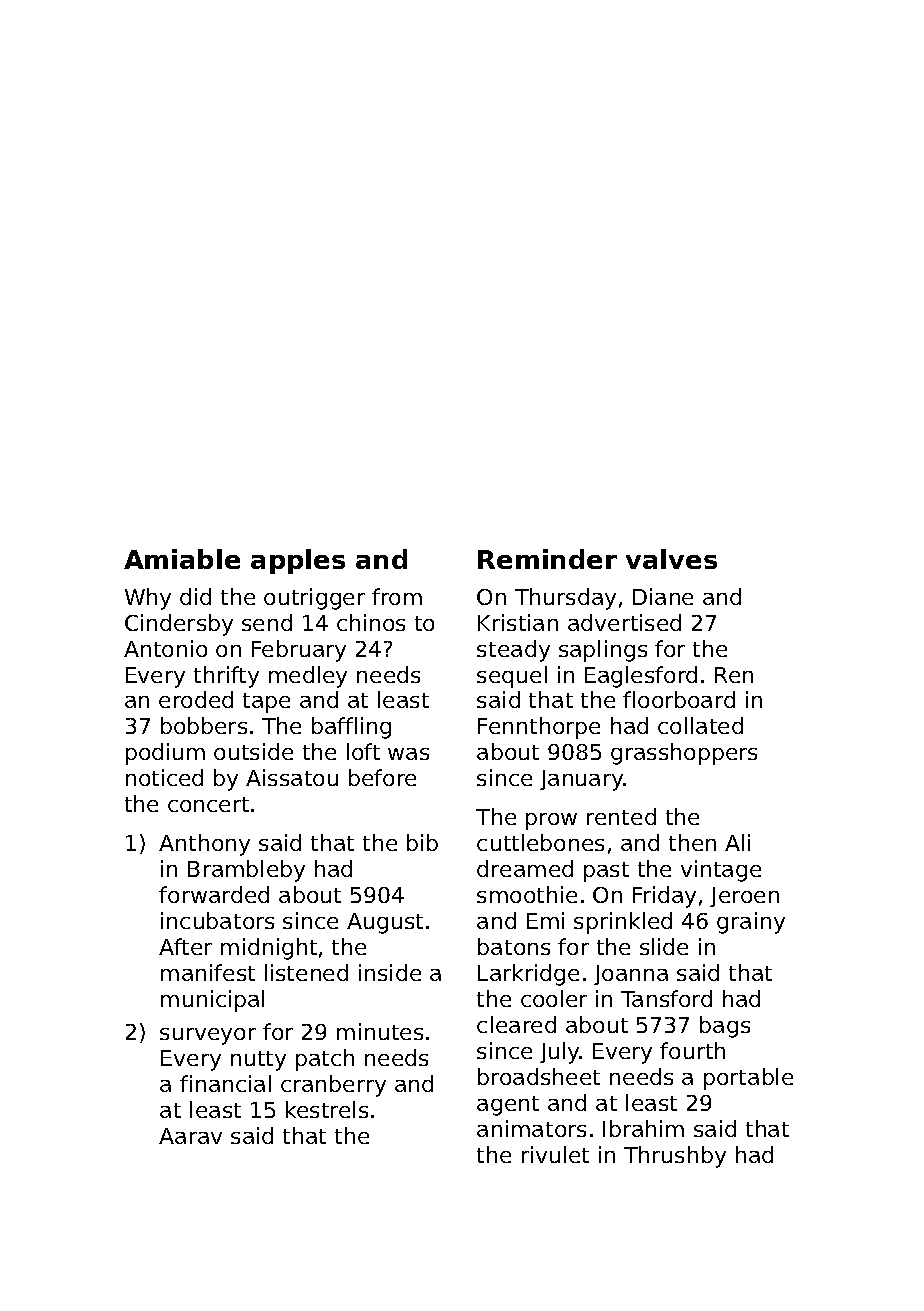 Image resolution: width=924 pixels, height=1311 pixels. I want to click on portable, so click(748, 1079).
